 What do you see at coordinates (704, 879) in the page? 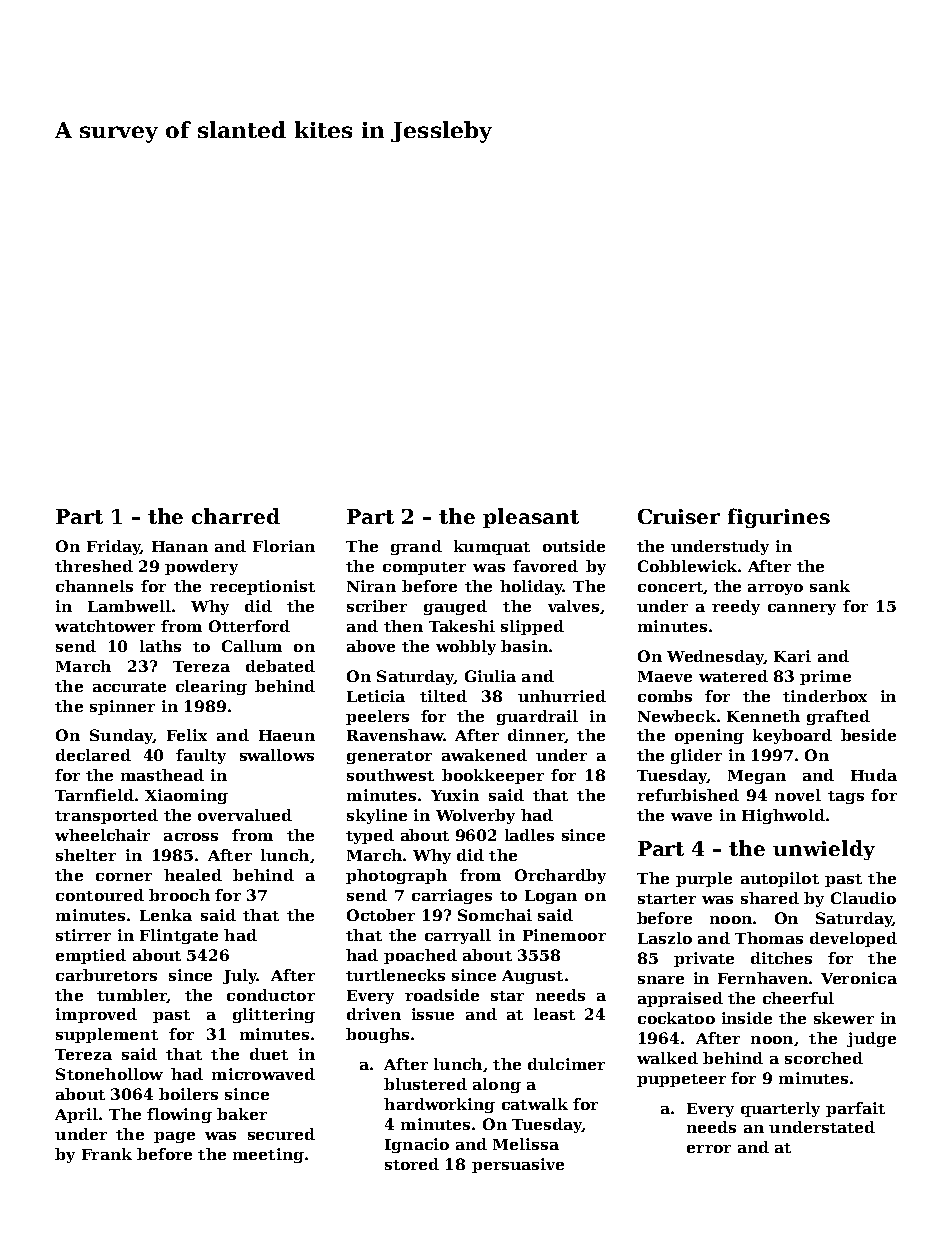
I see `purple` at bounding box center [704, 879].
